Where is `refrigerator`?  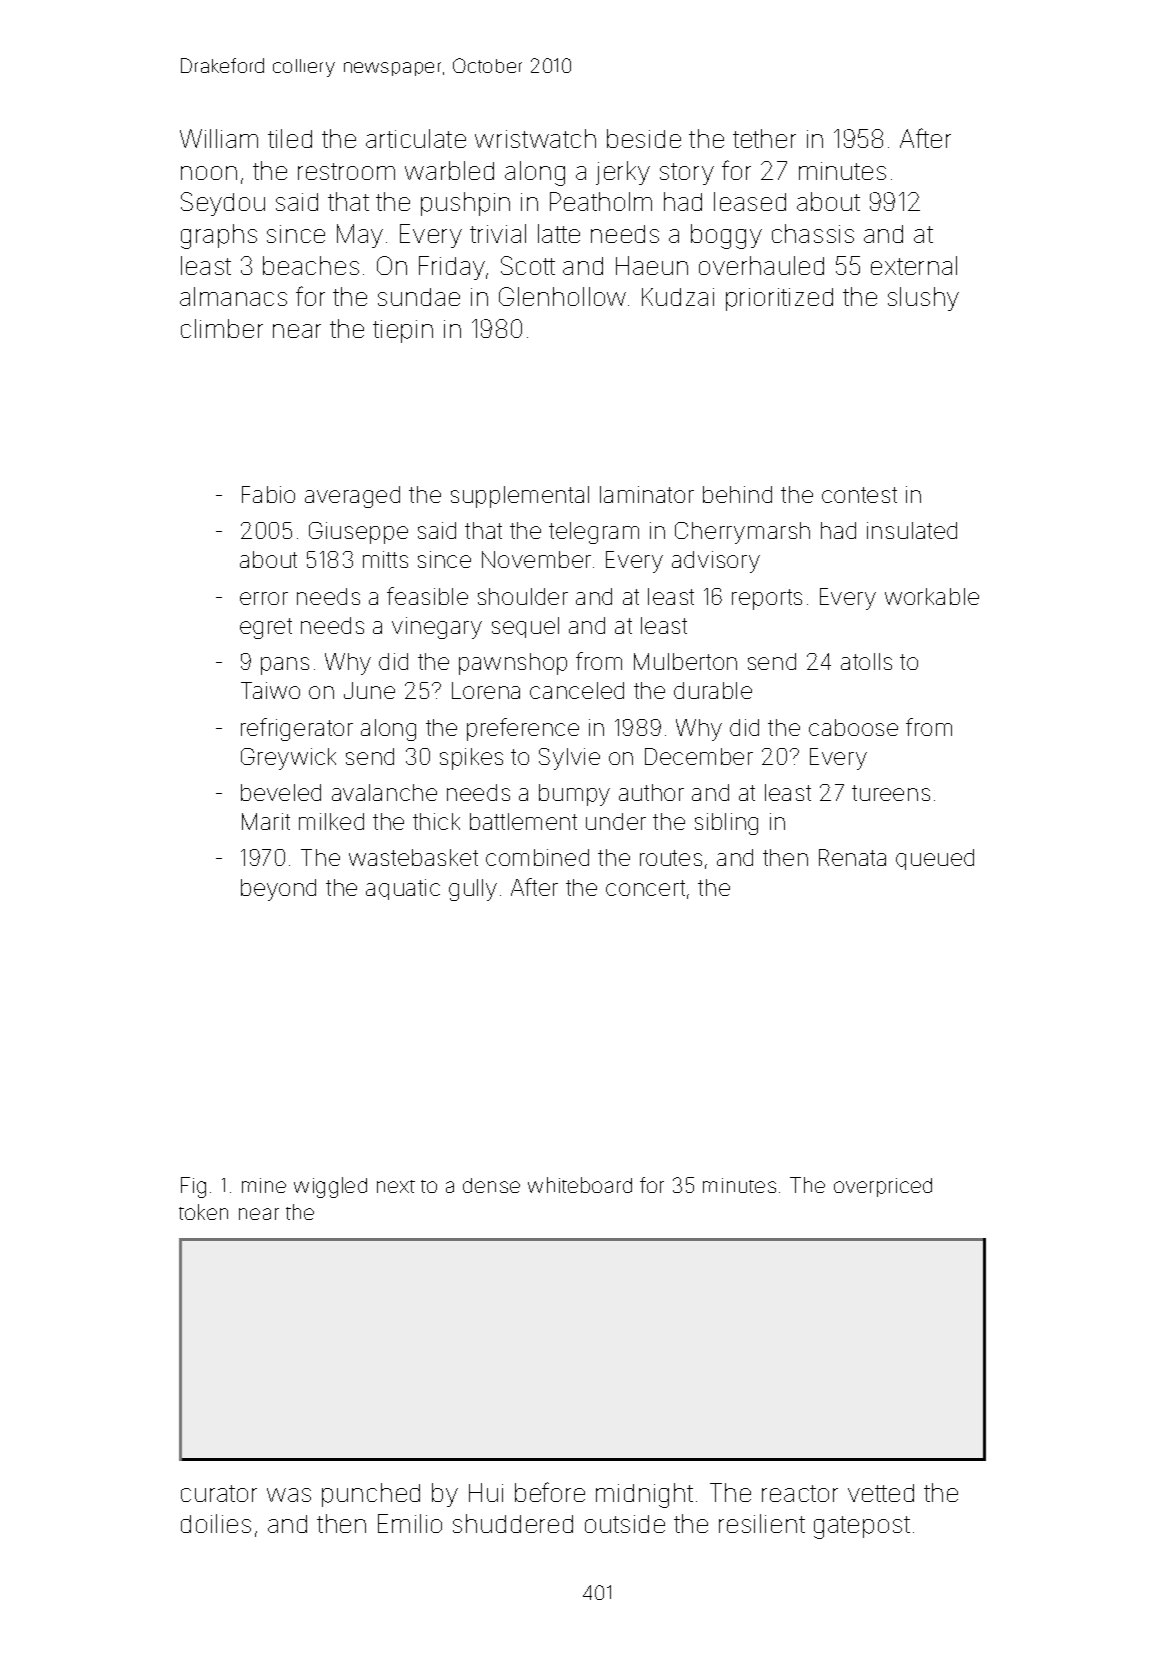 refrigerator is located at coordinates (297, 729).
